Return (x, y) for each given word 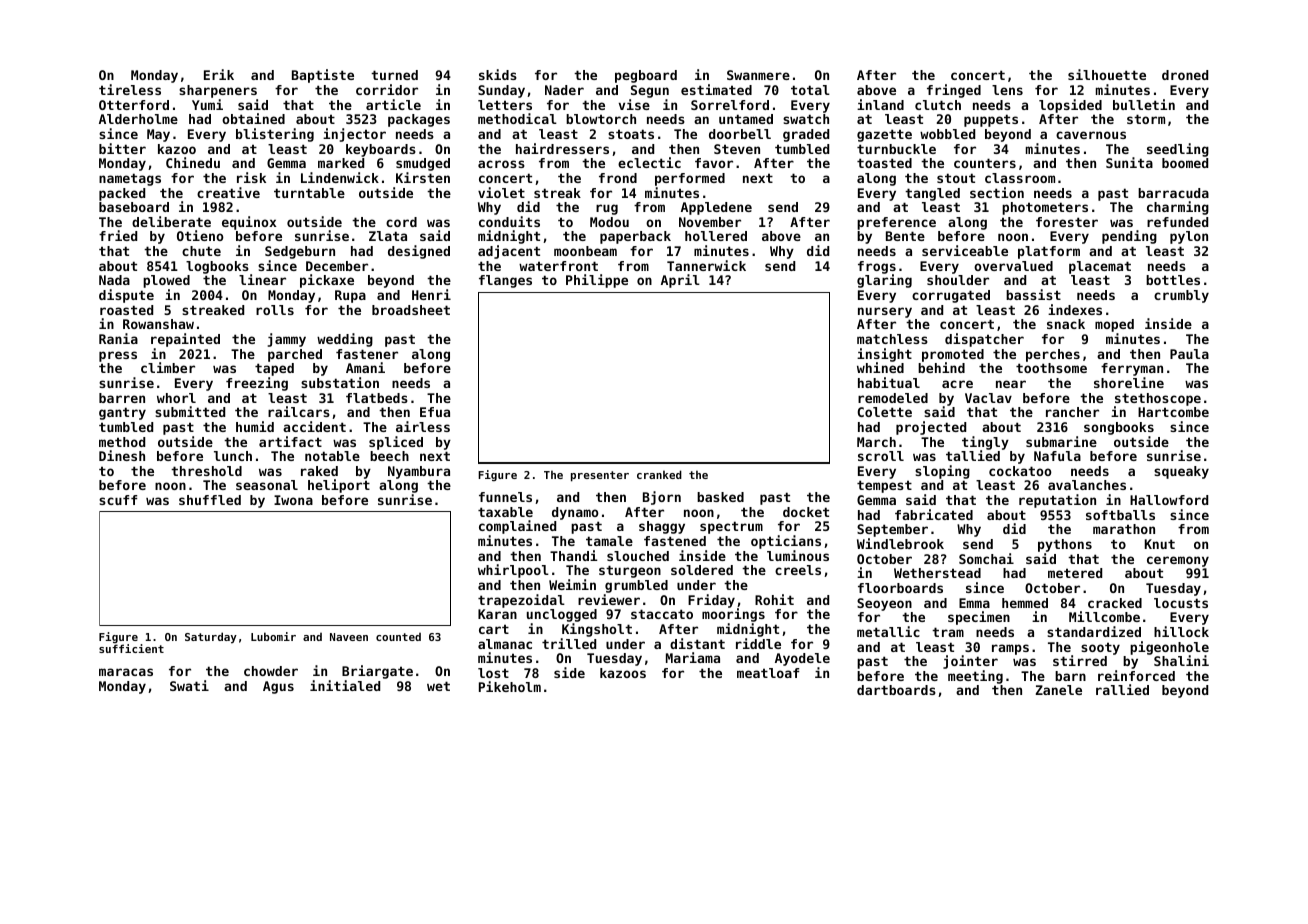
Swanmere (758, 75)
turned (394, 75)
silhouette (1107, 74)
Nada (114, 280)
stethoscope (1158, 399)
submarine (1061, 441)
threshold (206, 471)
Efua (435, 412)
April (680, 281)
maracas (126, 672)
